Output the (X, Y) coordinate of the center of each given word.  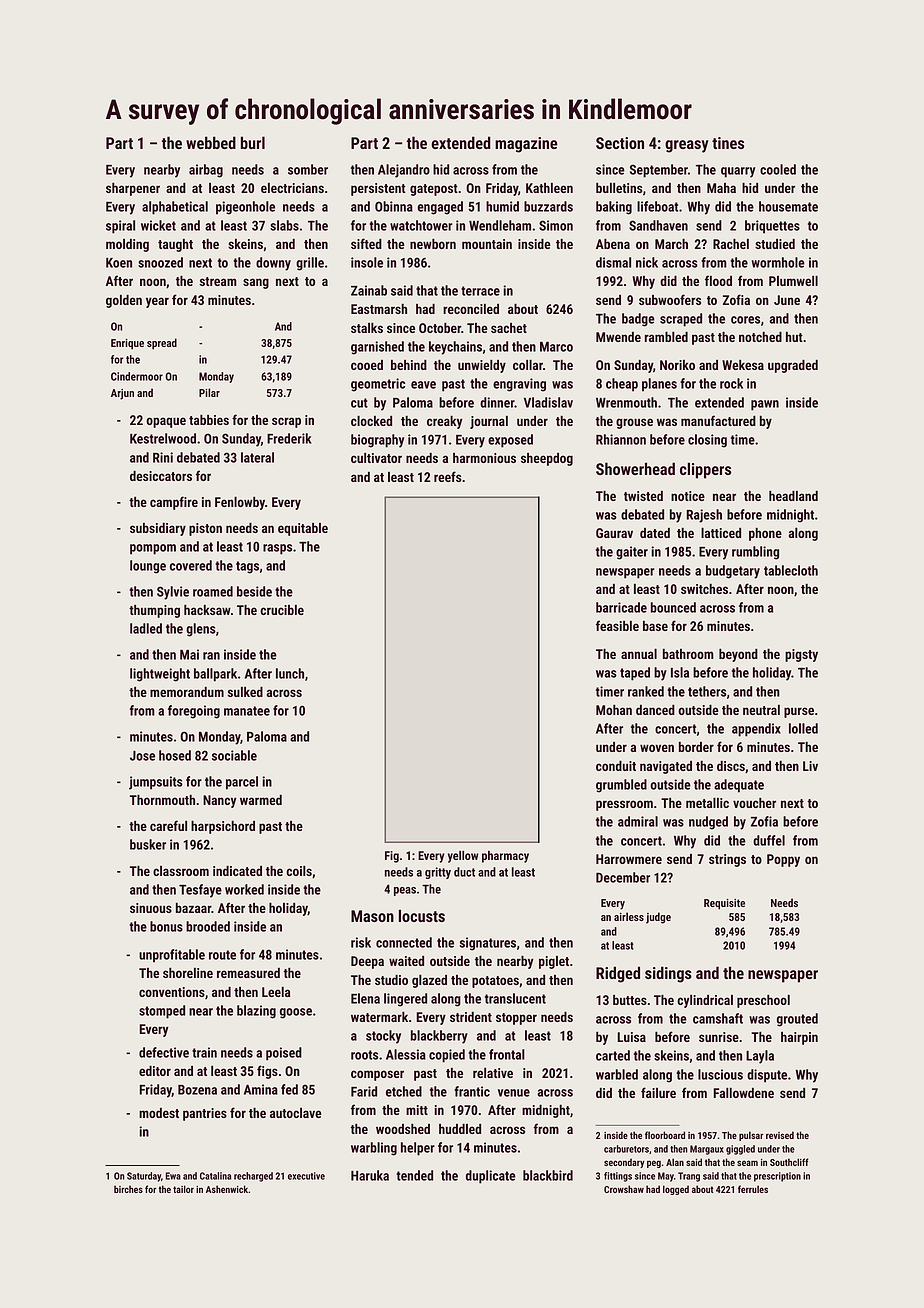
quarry (738, 172)
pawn (765, 405)
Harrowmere (629, 859)
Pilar (209, 392)
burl (253, 142)
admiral (638, 821)
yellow (463, 857)
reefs (448, 476)
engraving (519, 385)
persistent (378, 189)
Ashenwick (227, 1189)
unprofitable (172, 956)
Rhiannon (621, 439)
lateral (257, 457)
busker (148, 844)
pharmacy (505, 857)
